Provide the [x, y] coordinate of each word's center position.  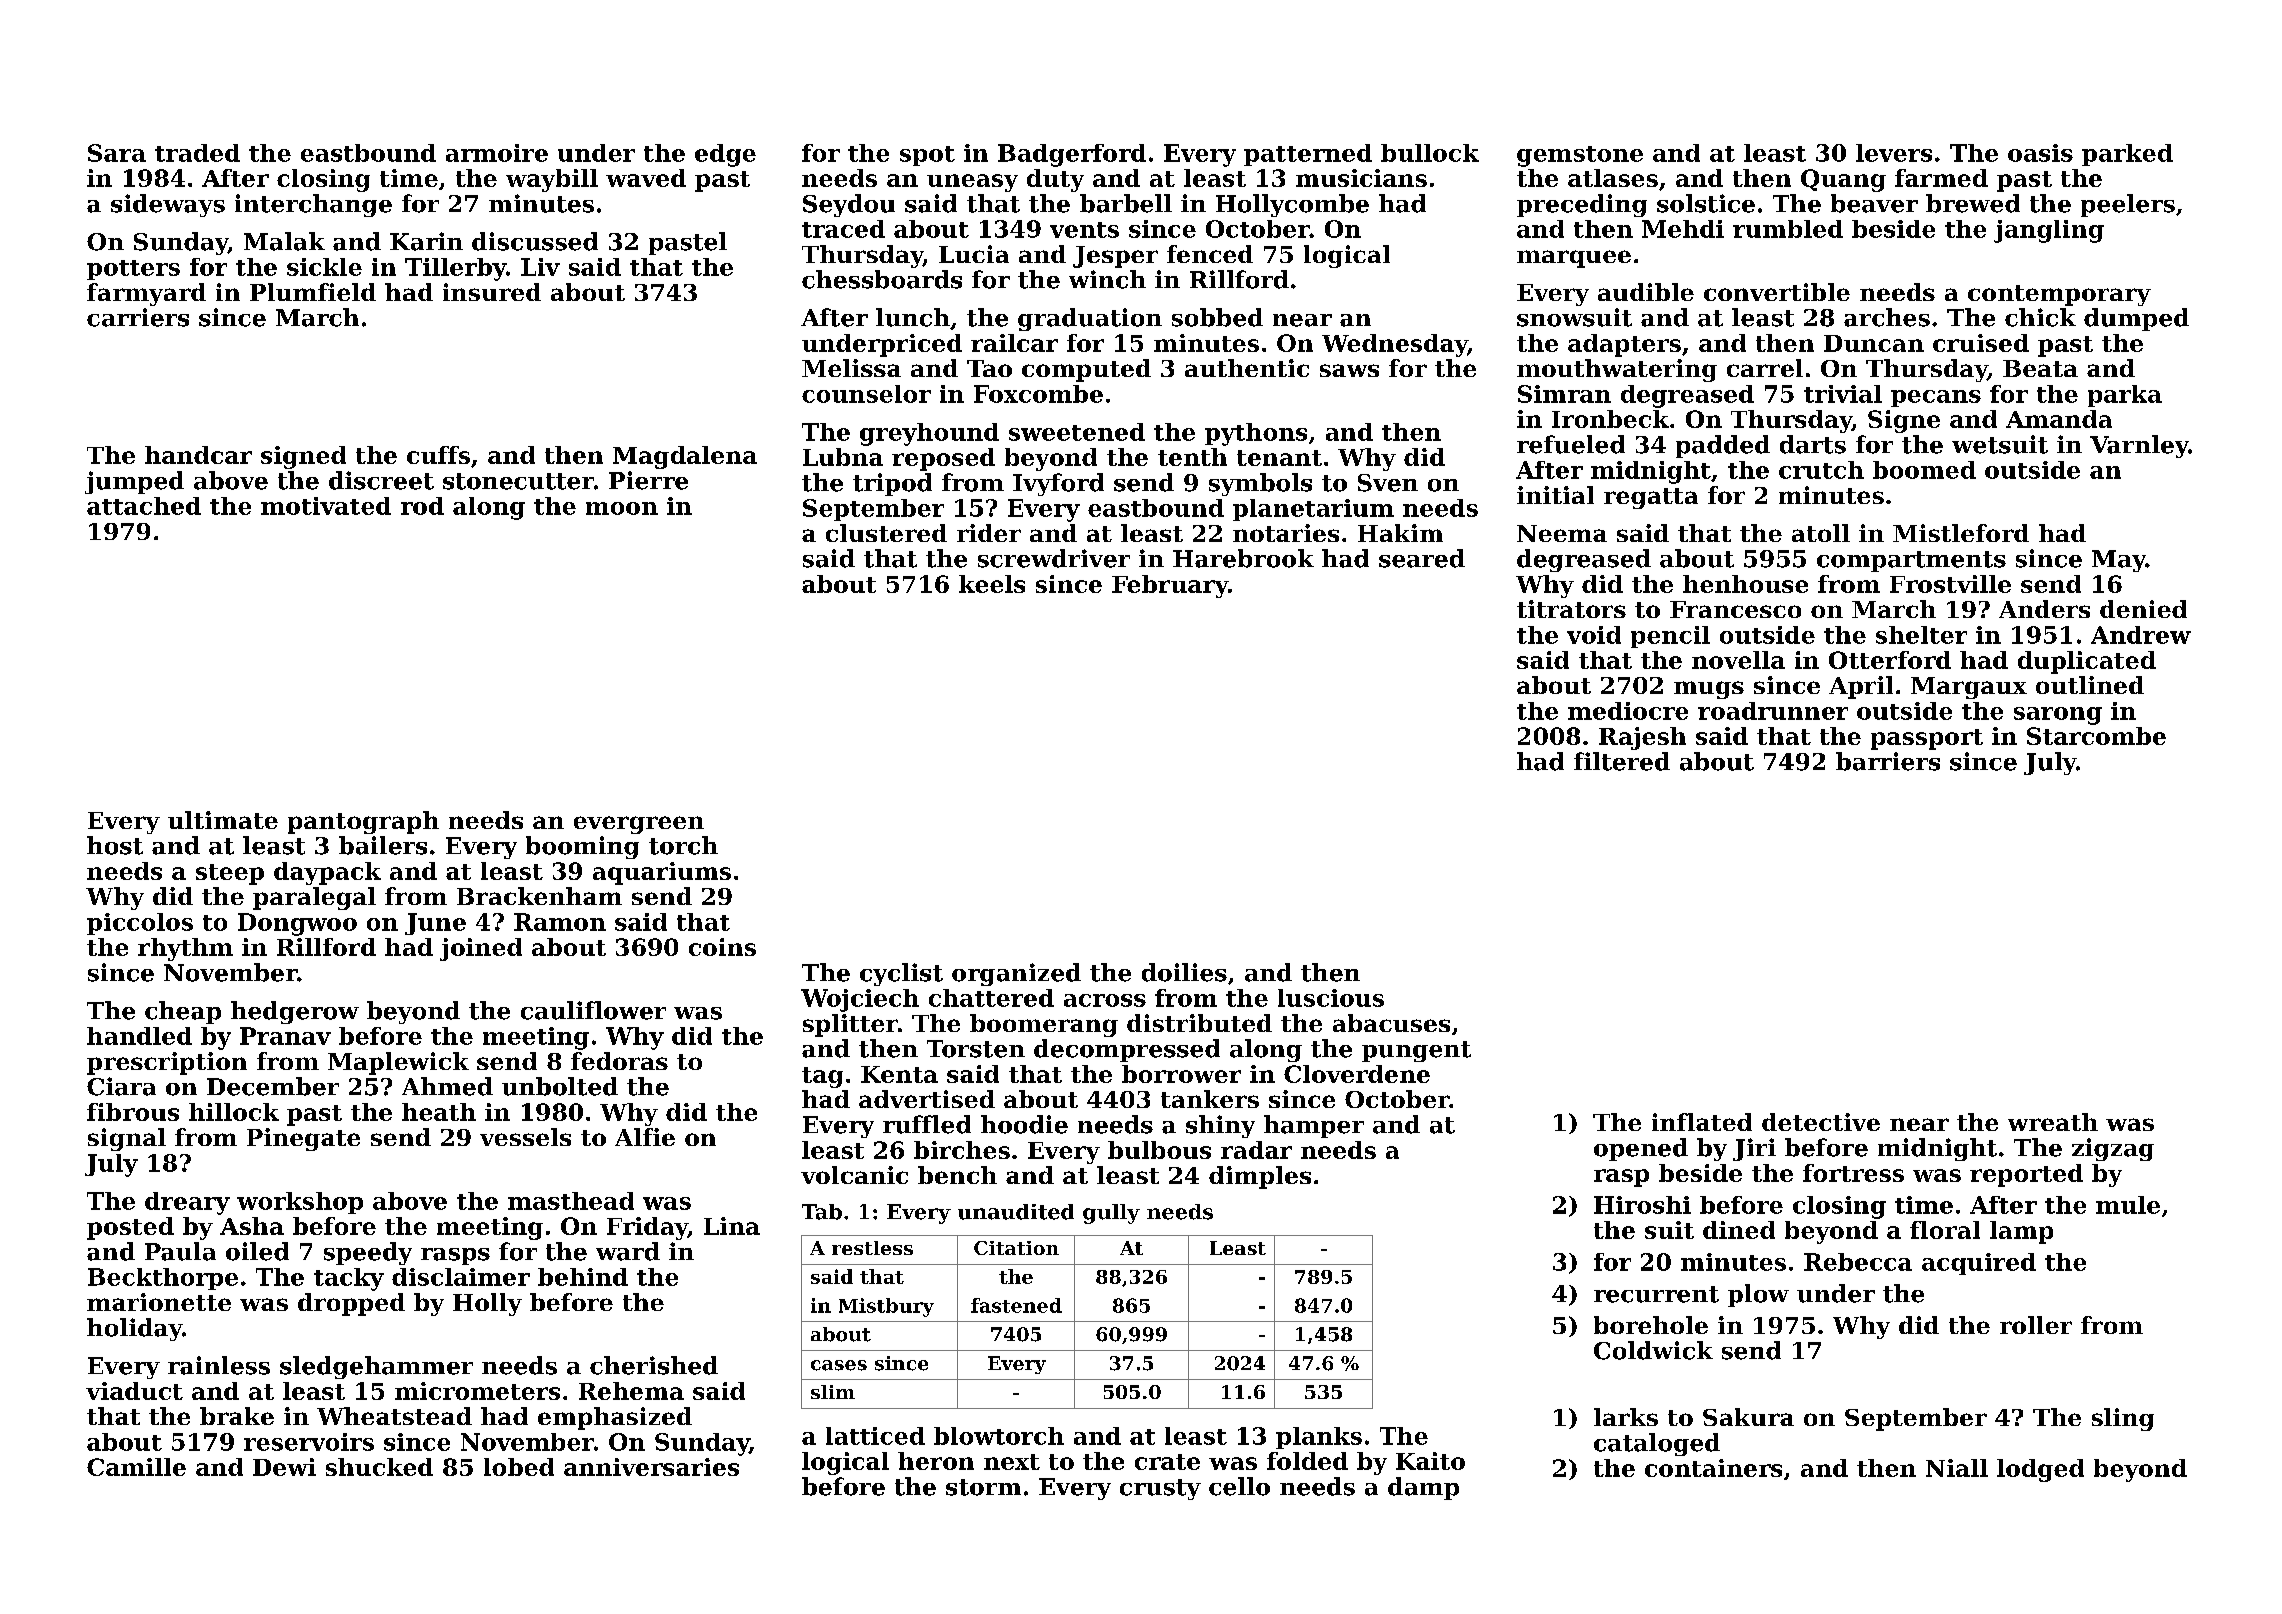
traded [197, 153]
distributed [1199, 1023]
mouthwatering [1617, 370]
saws [1349, 370]
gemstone [1580, 156]
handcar [198, 455]
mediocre [1628, 711]
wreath [2053, 1122]
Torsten [976, 1049]
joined [481, 949]
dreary [187, 1203]
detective [1821, 1122]
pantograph [363, 822]
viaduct [134, 1391]
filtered [1622, 761]
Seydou [849, 205]
